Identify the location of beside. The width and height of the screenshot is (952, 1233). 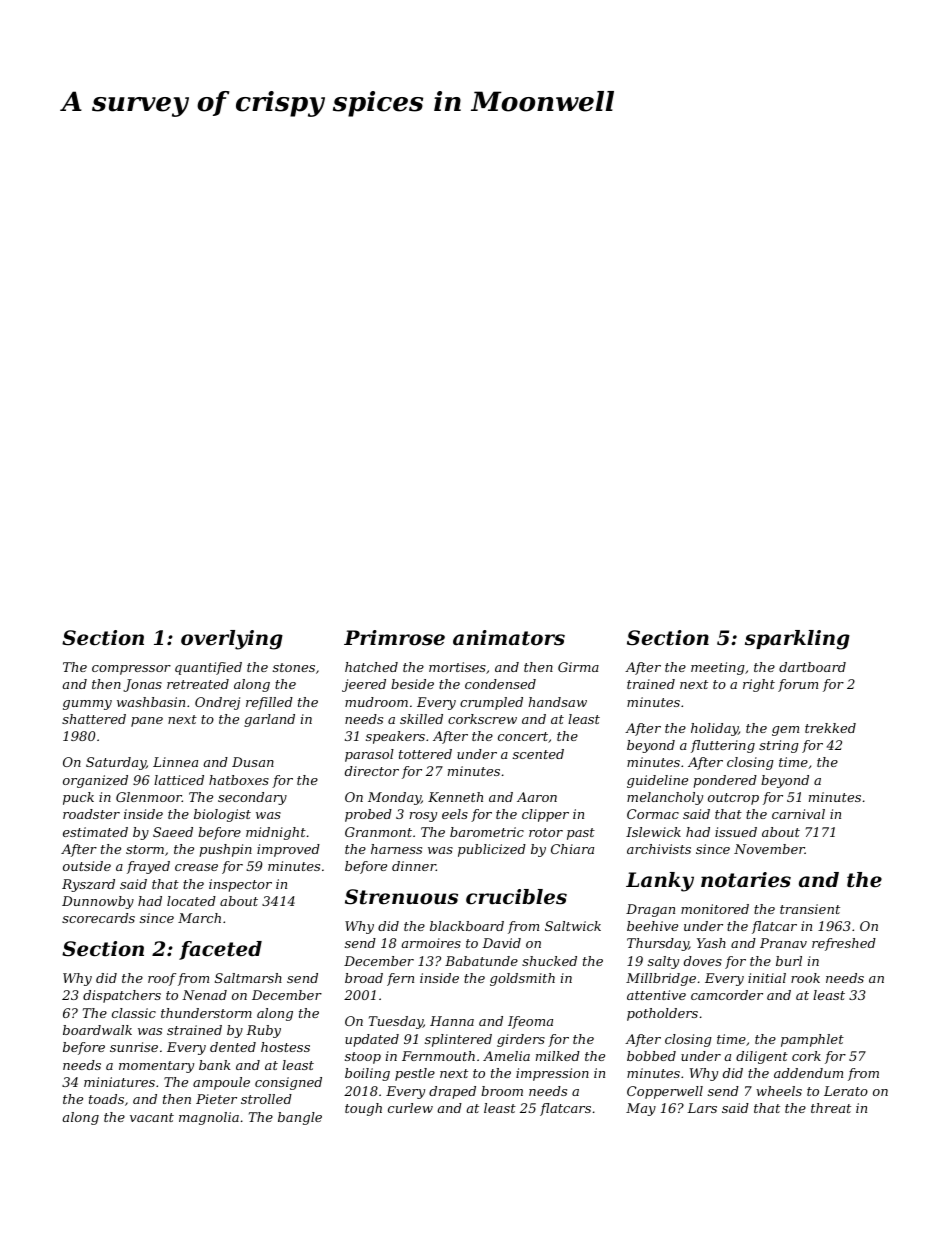
(412, 684).
